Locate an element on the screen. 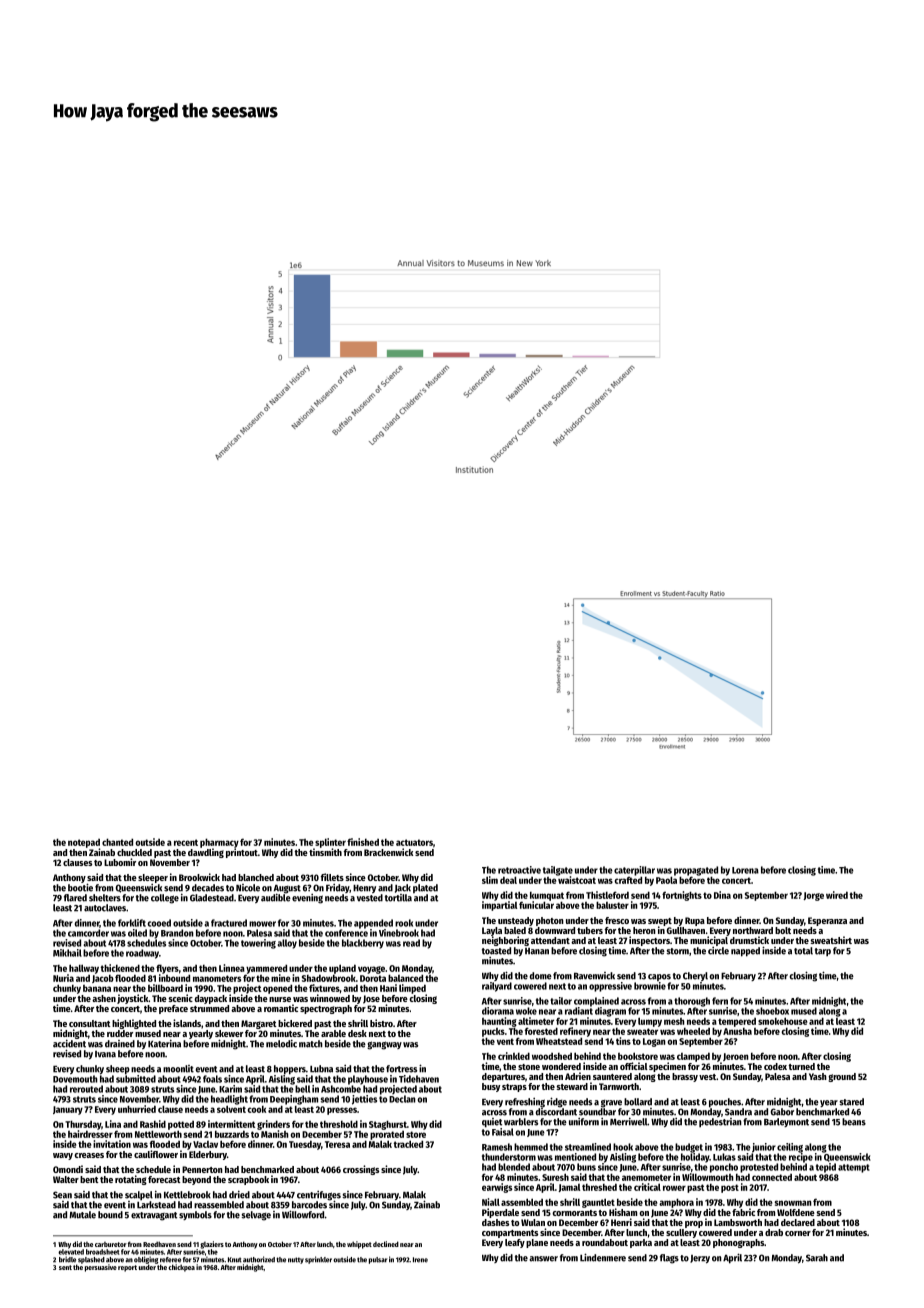 The image size is (924, 1308). pharmacy is located at coordinates (219, 843).
